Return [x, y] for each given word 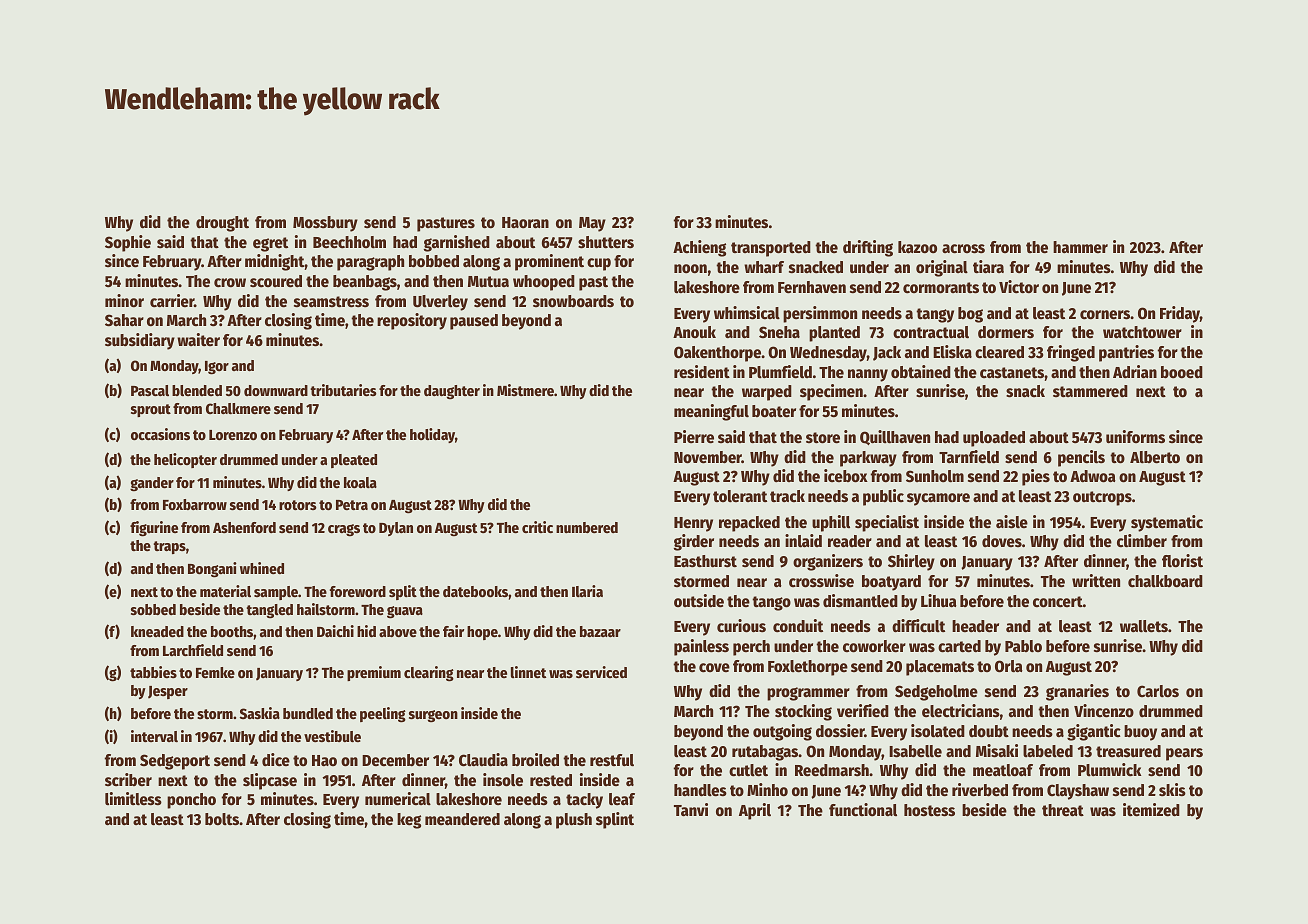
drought [222, 224]
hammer [1080, 247]
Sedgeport [175, 762]
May [592, 224]
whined [262, 568]
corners [1105, 315]
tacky [584, 801]
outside [699, 601]
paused [474, 322]
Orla [1009, 666]
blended [197, 390]
